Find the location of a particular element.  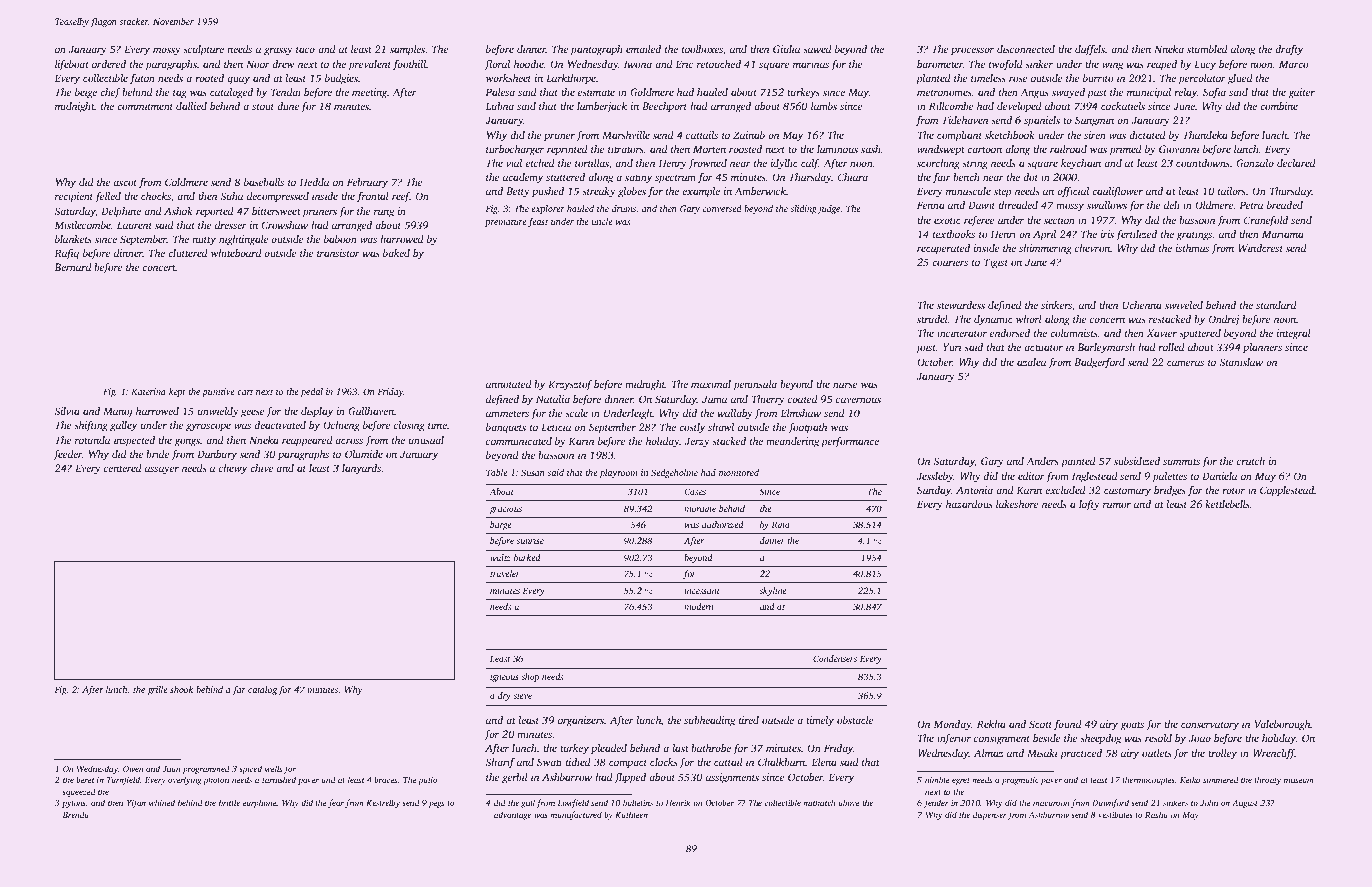

futon is located at coordinates (142, 79).
